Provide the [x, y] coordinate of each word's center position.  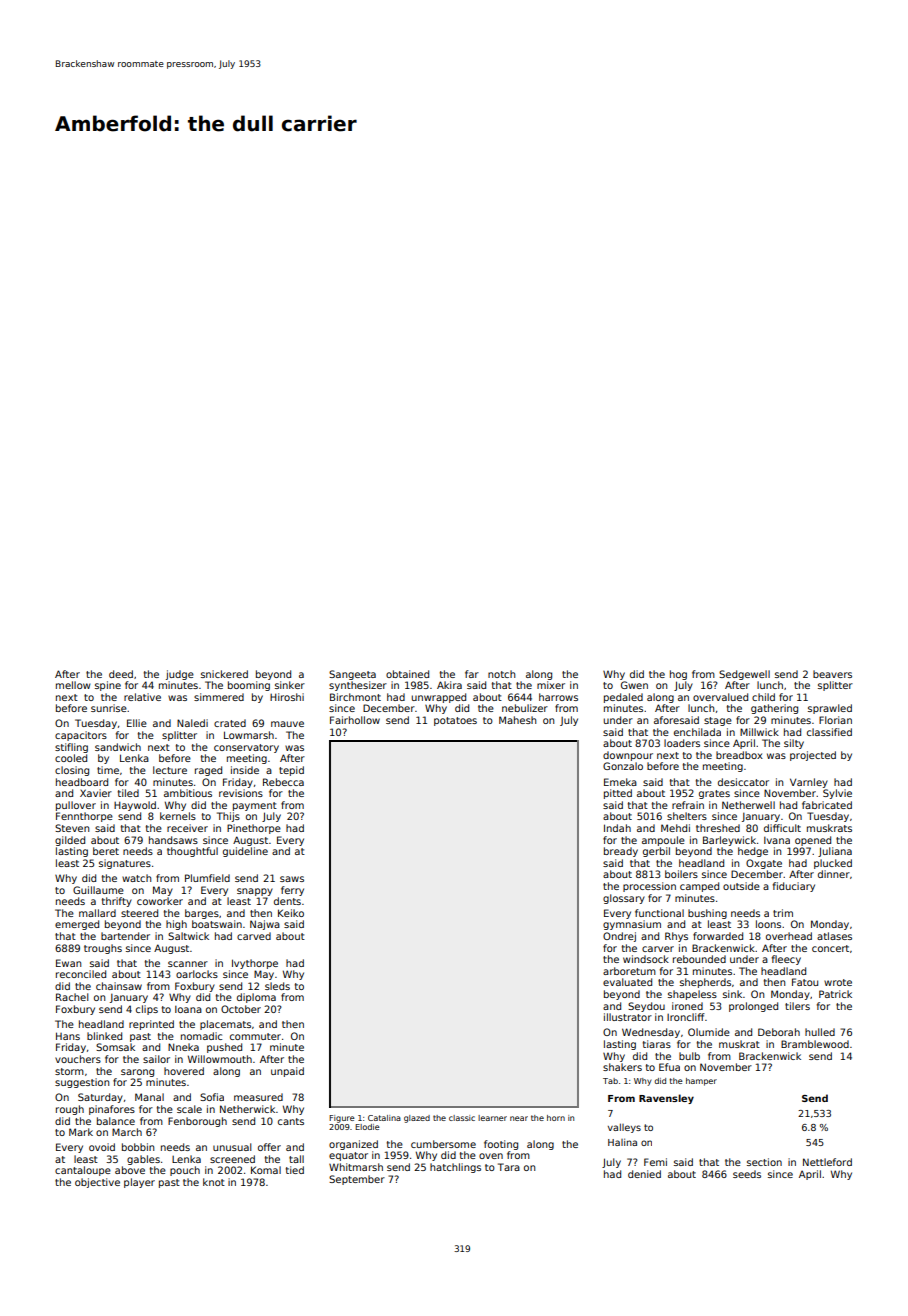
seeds [747, 1174]
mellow [73, 685]
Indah [617, 828]
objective [97, 1183]
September [357, 1180]
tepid [291, 771]
